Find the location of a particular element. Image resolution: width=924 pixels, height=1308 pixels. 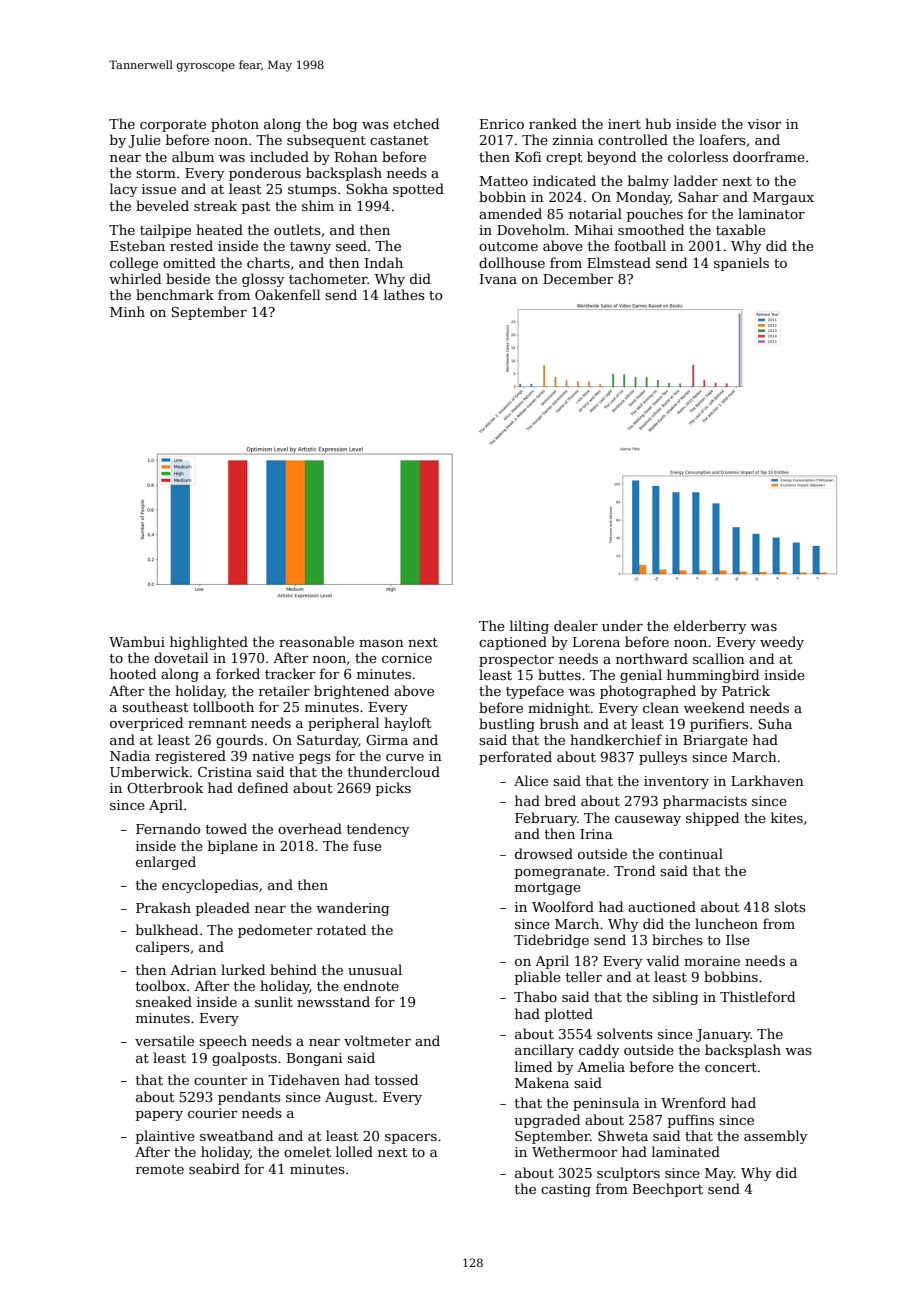

Julie is located at coordinates (145, 141).
